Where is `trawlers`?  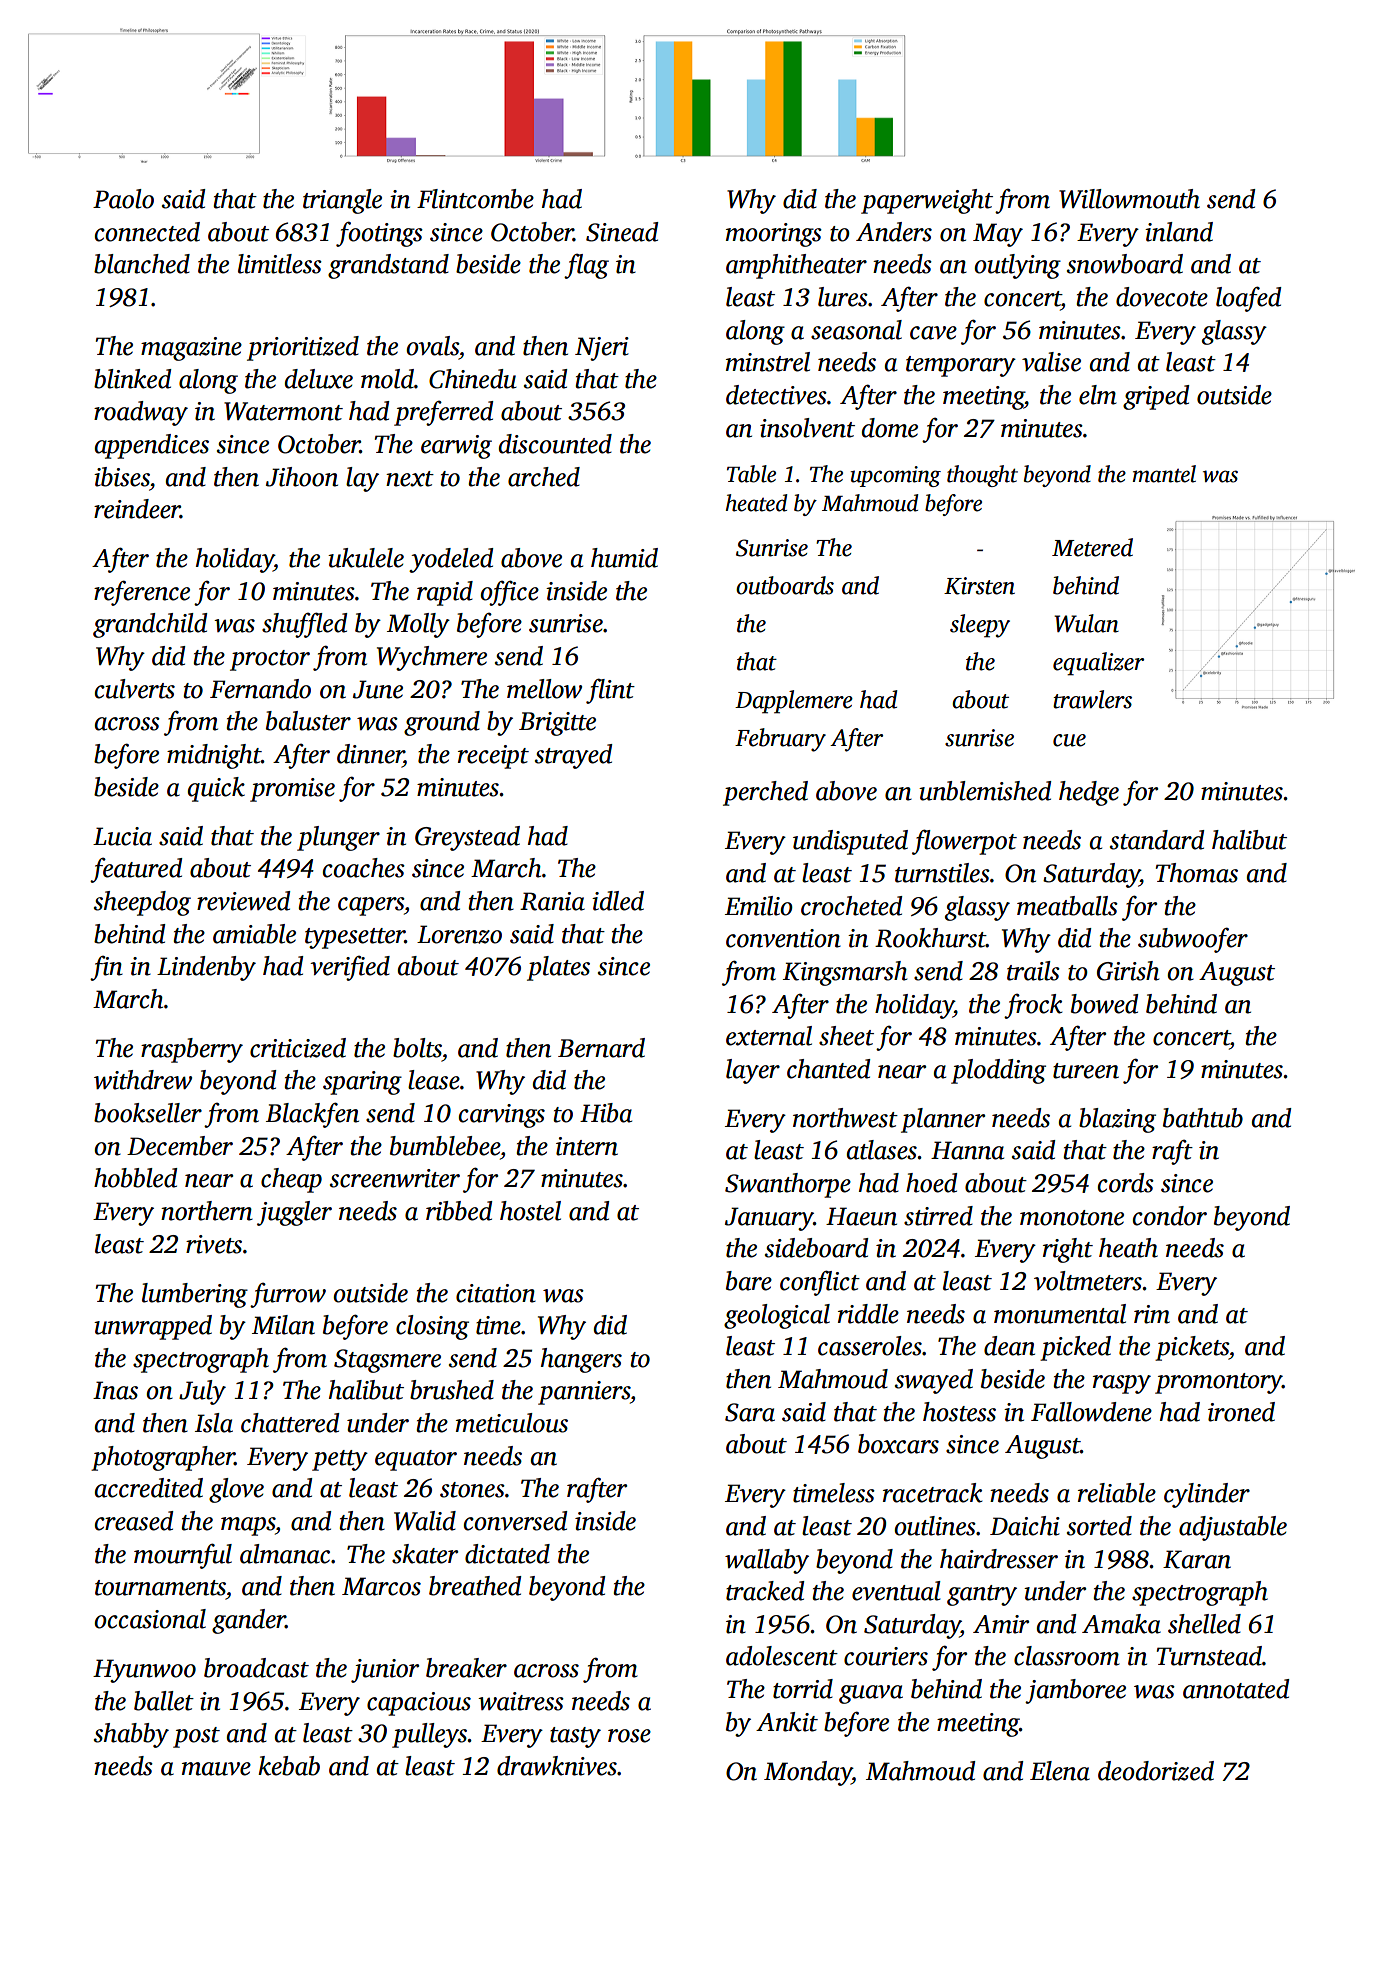
trawlers is located at coordinates (1092, 699).
